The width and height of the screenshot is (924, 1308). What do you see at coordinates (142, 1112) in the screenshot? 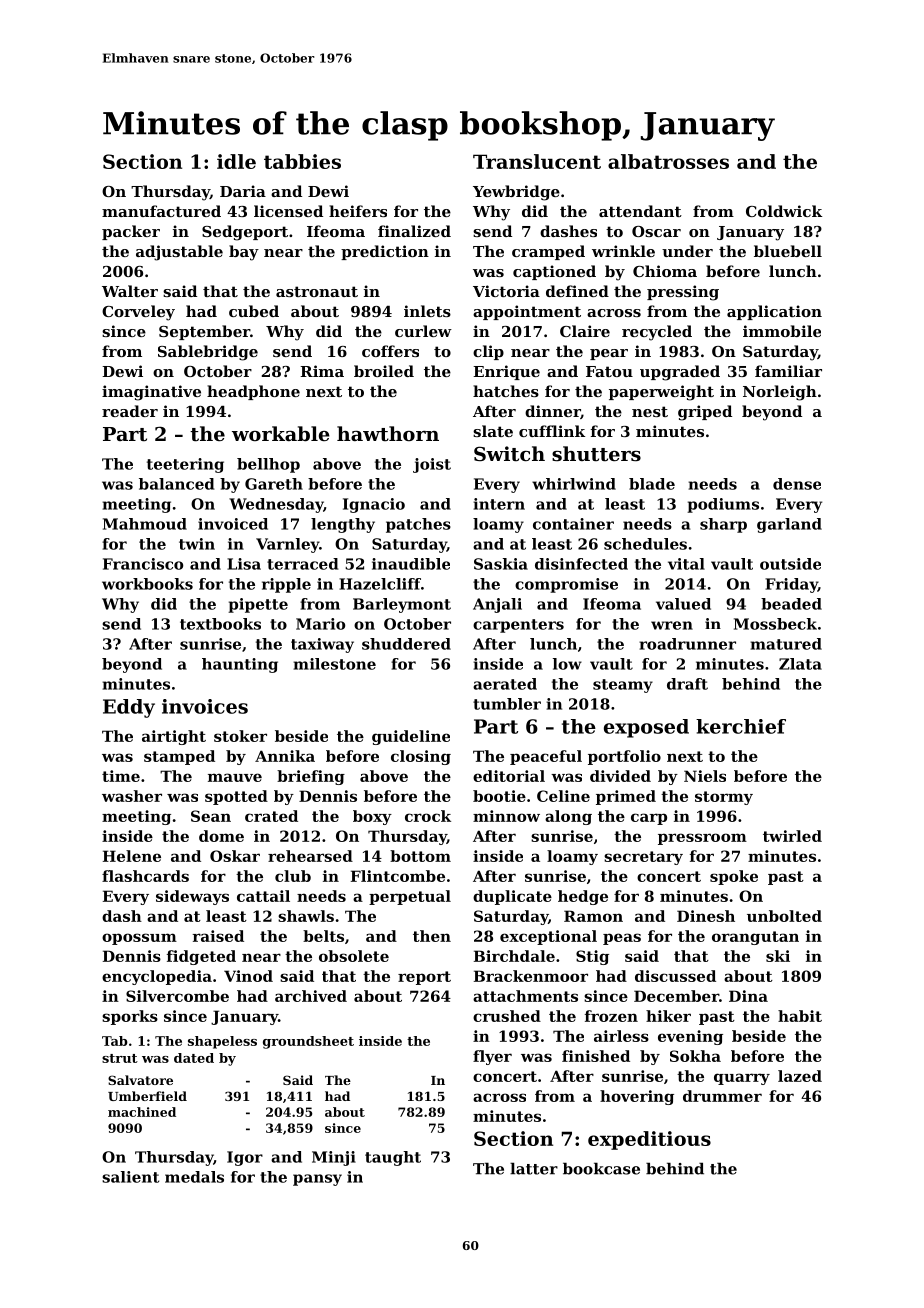
I see `machined` at bounding box center [142, 1112].
